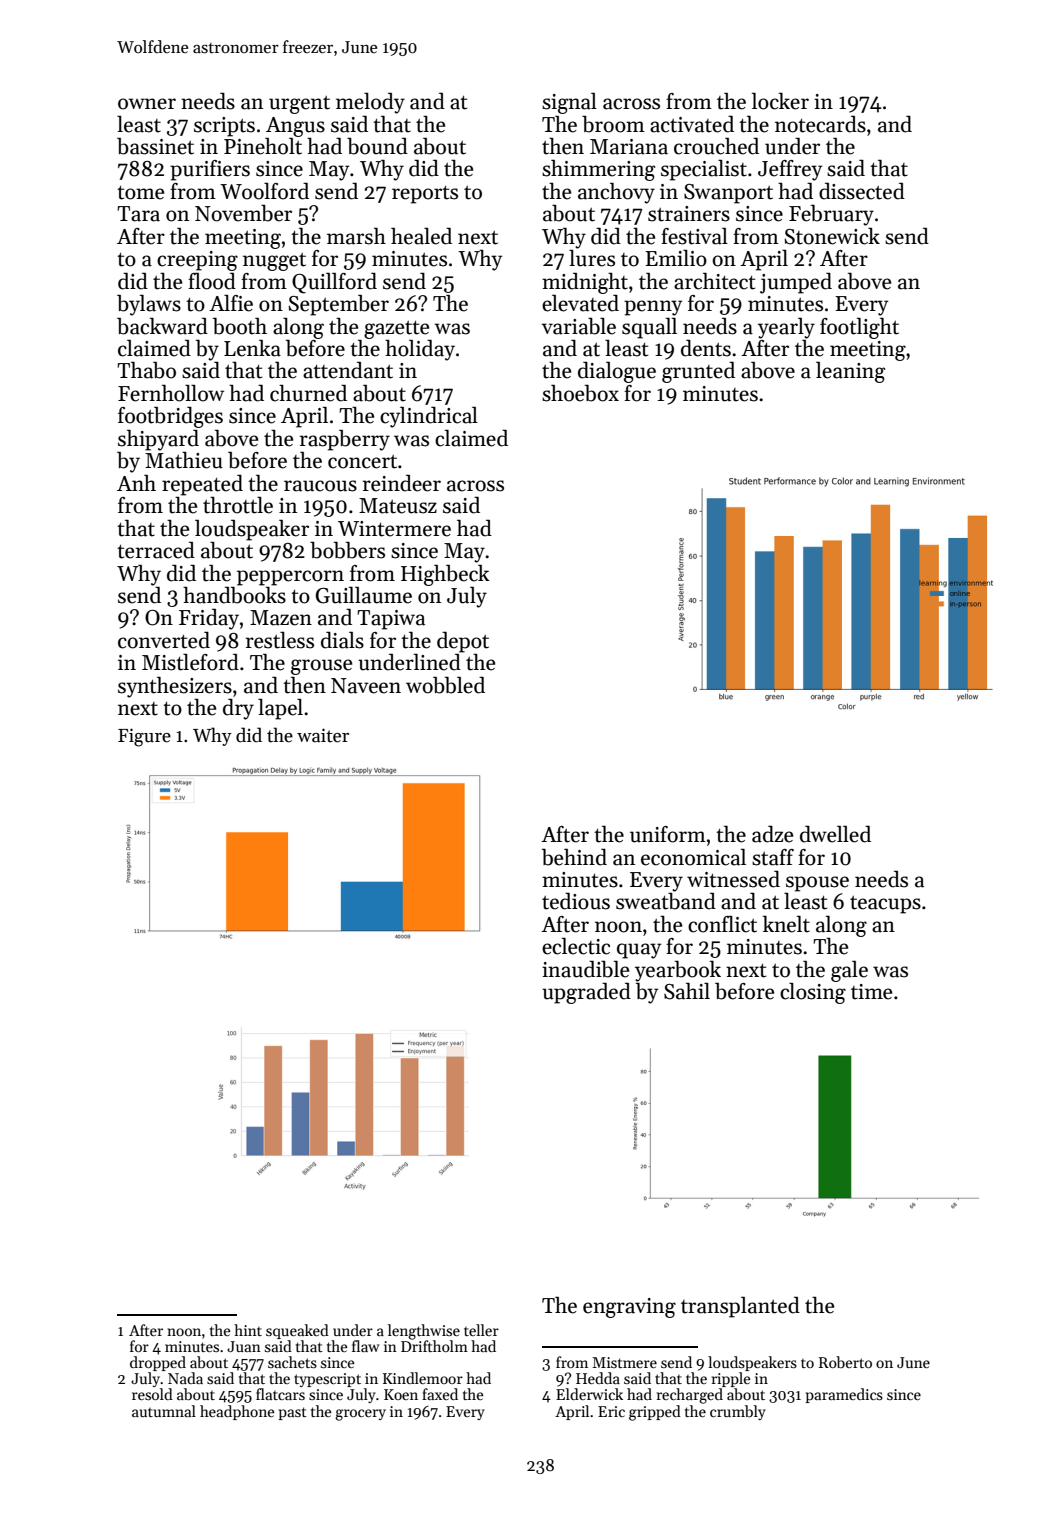 The image size is (1053, 1525). I want to click on faxed, so click(440, 1394).
